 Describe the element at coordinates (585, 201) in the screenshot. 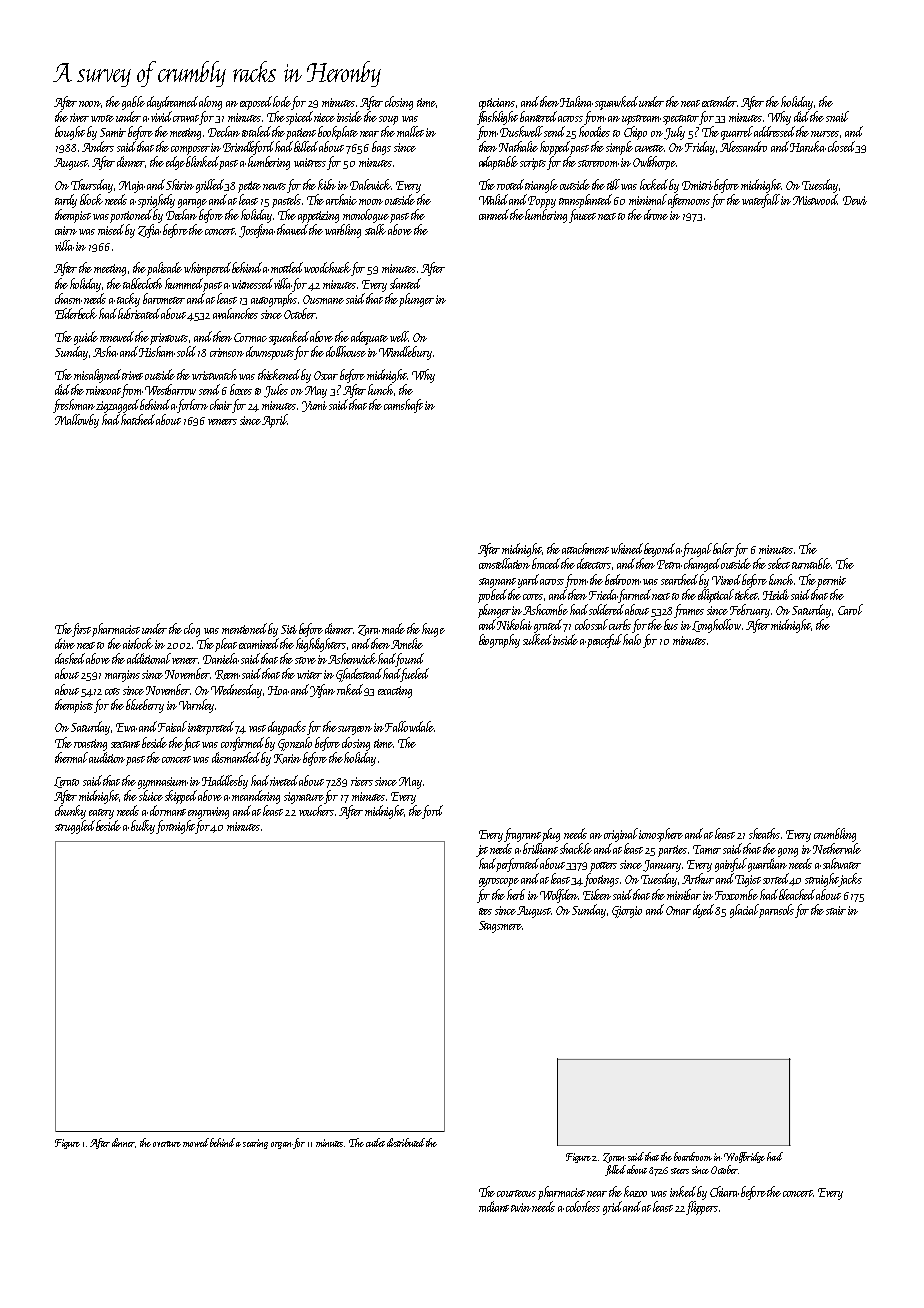

I see `transplanted` at that location.
